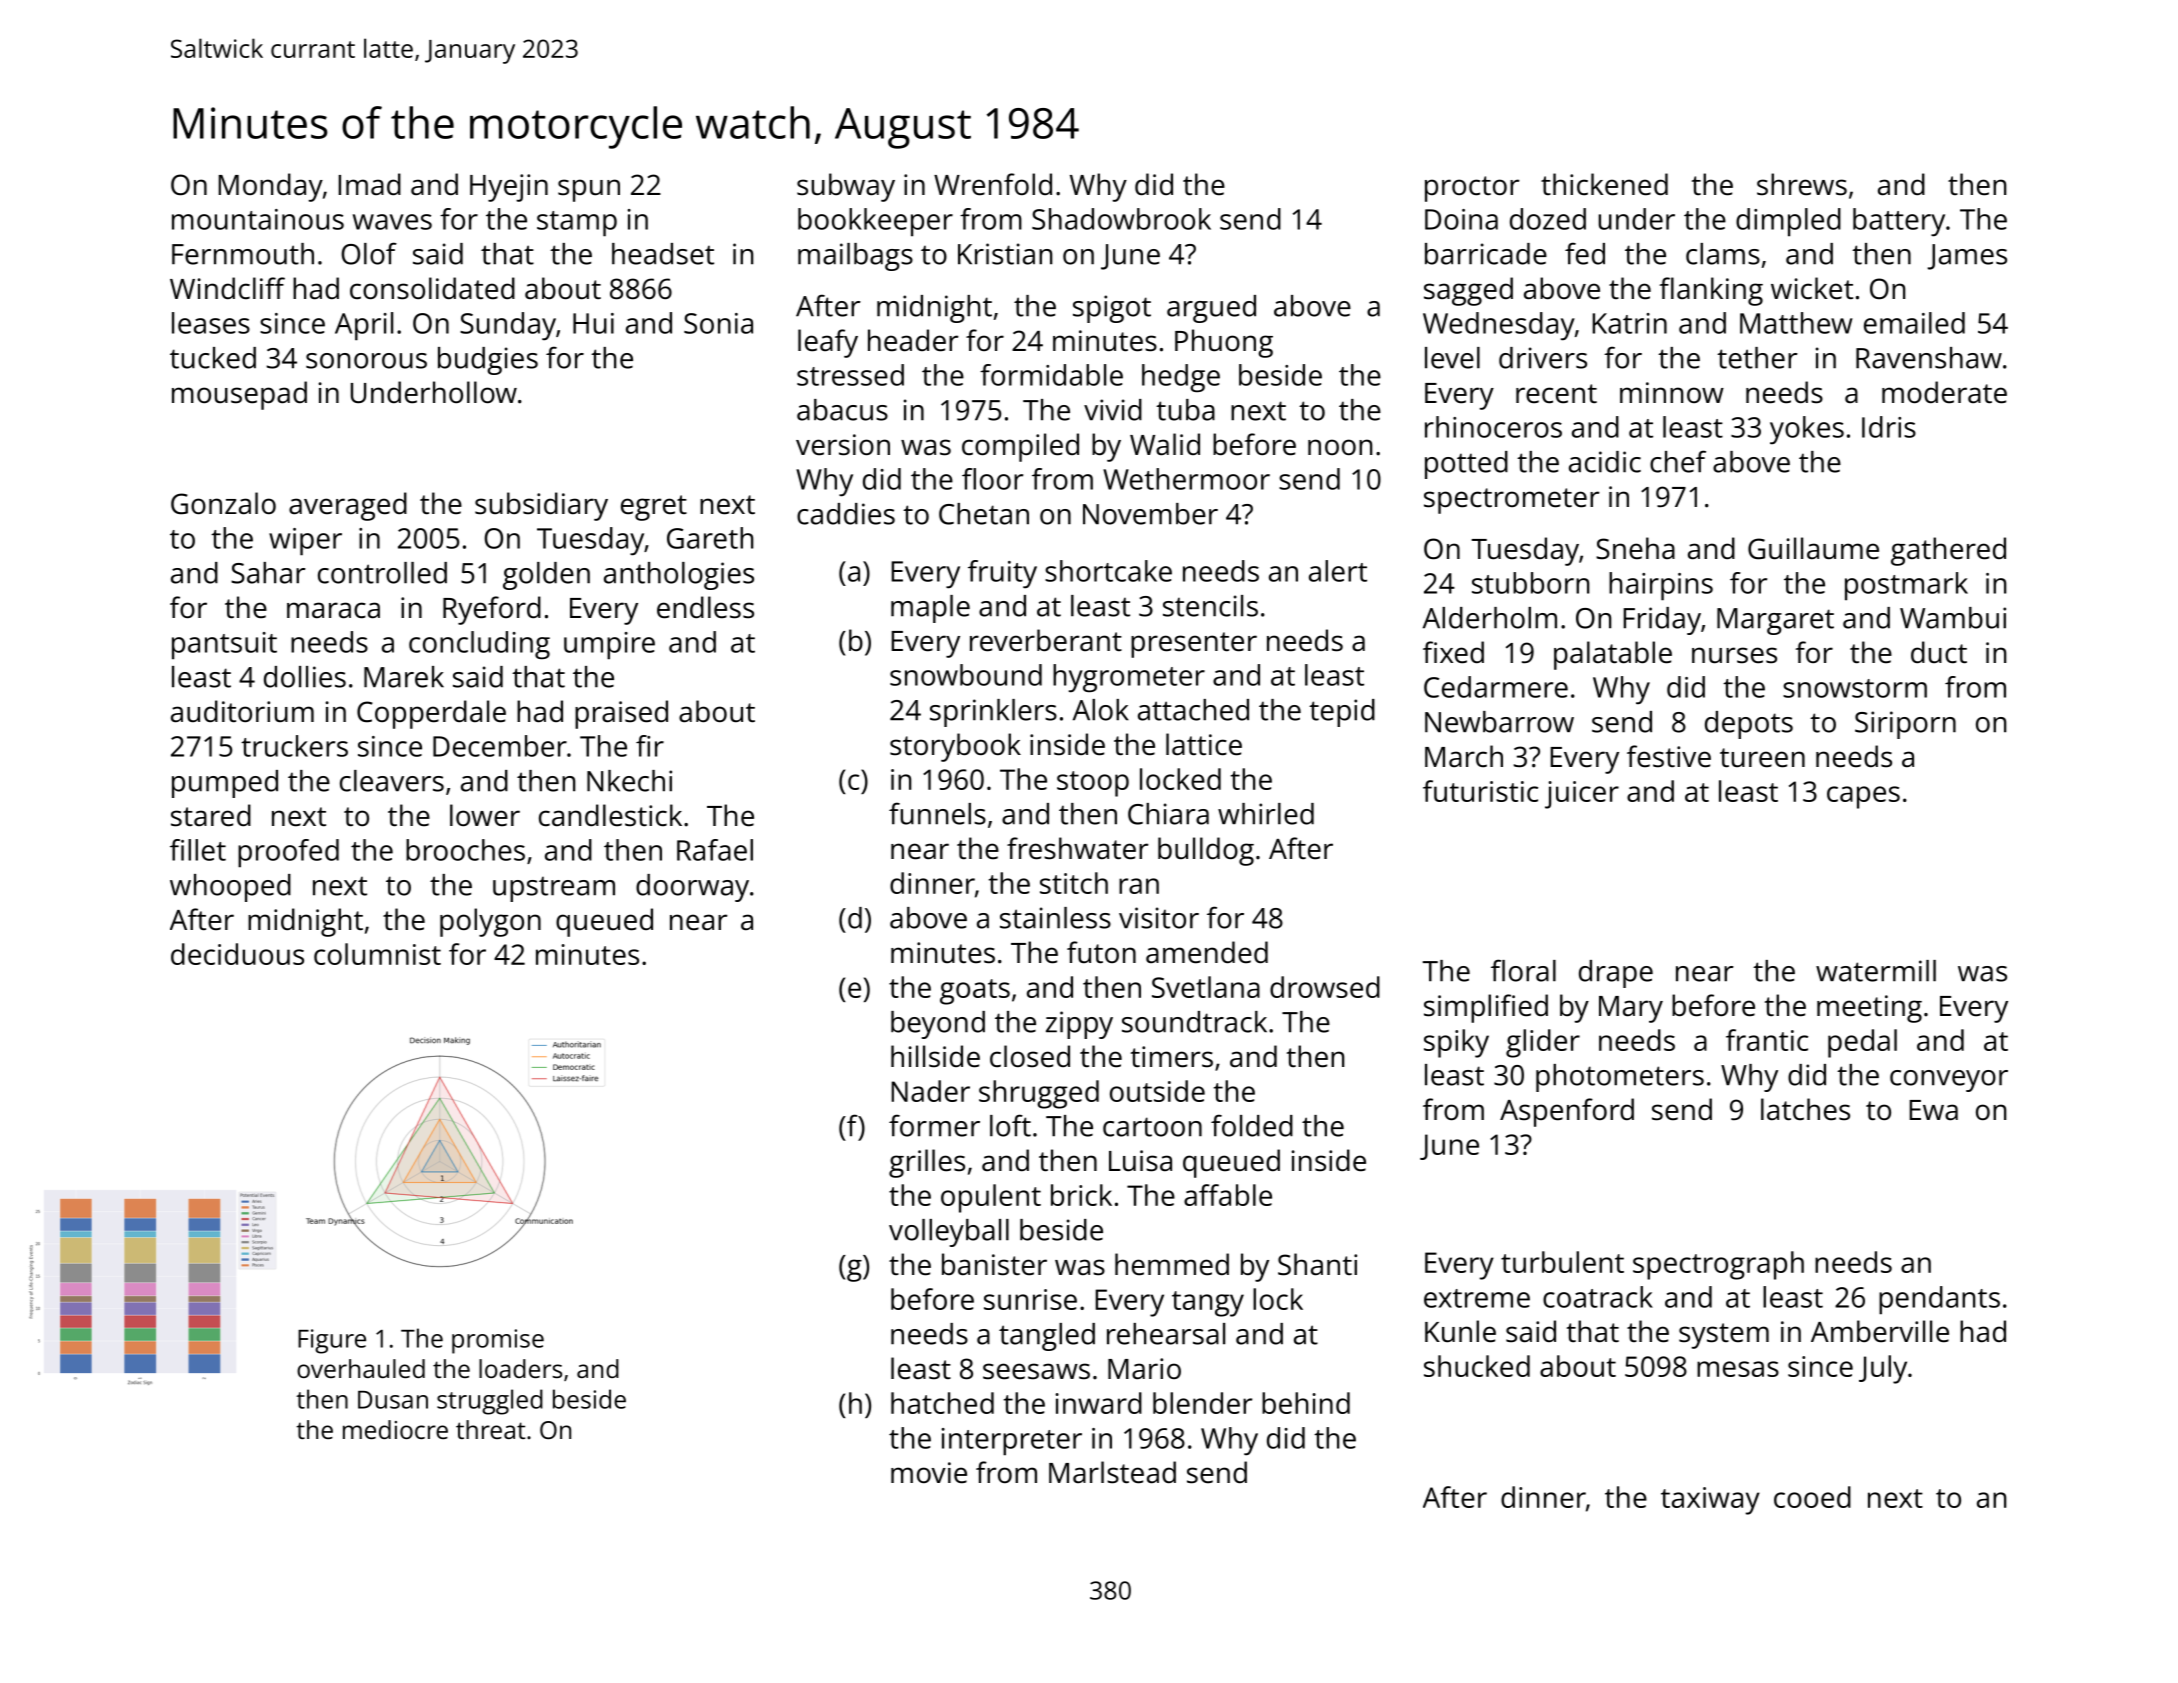 The width and height of the screenshot is (2178, 1683). Describe the element at coordinates (1543, 1043) in the screenshot. I see `glider` at that location.
